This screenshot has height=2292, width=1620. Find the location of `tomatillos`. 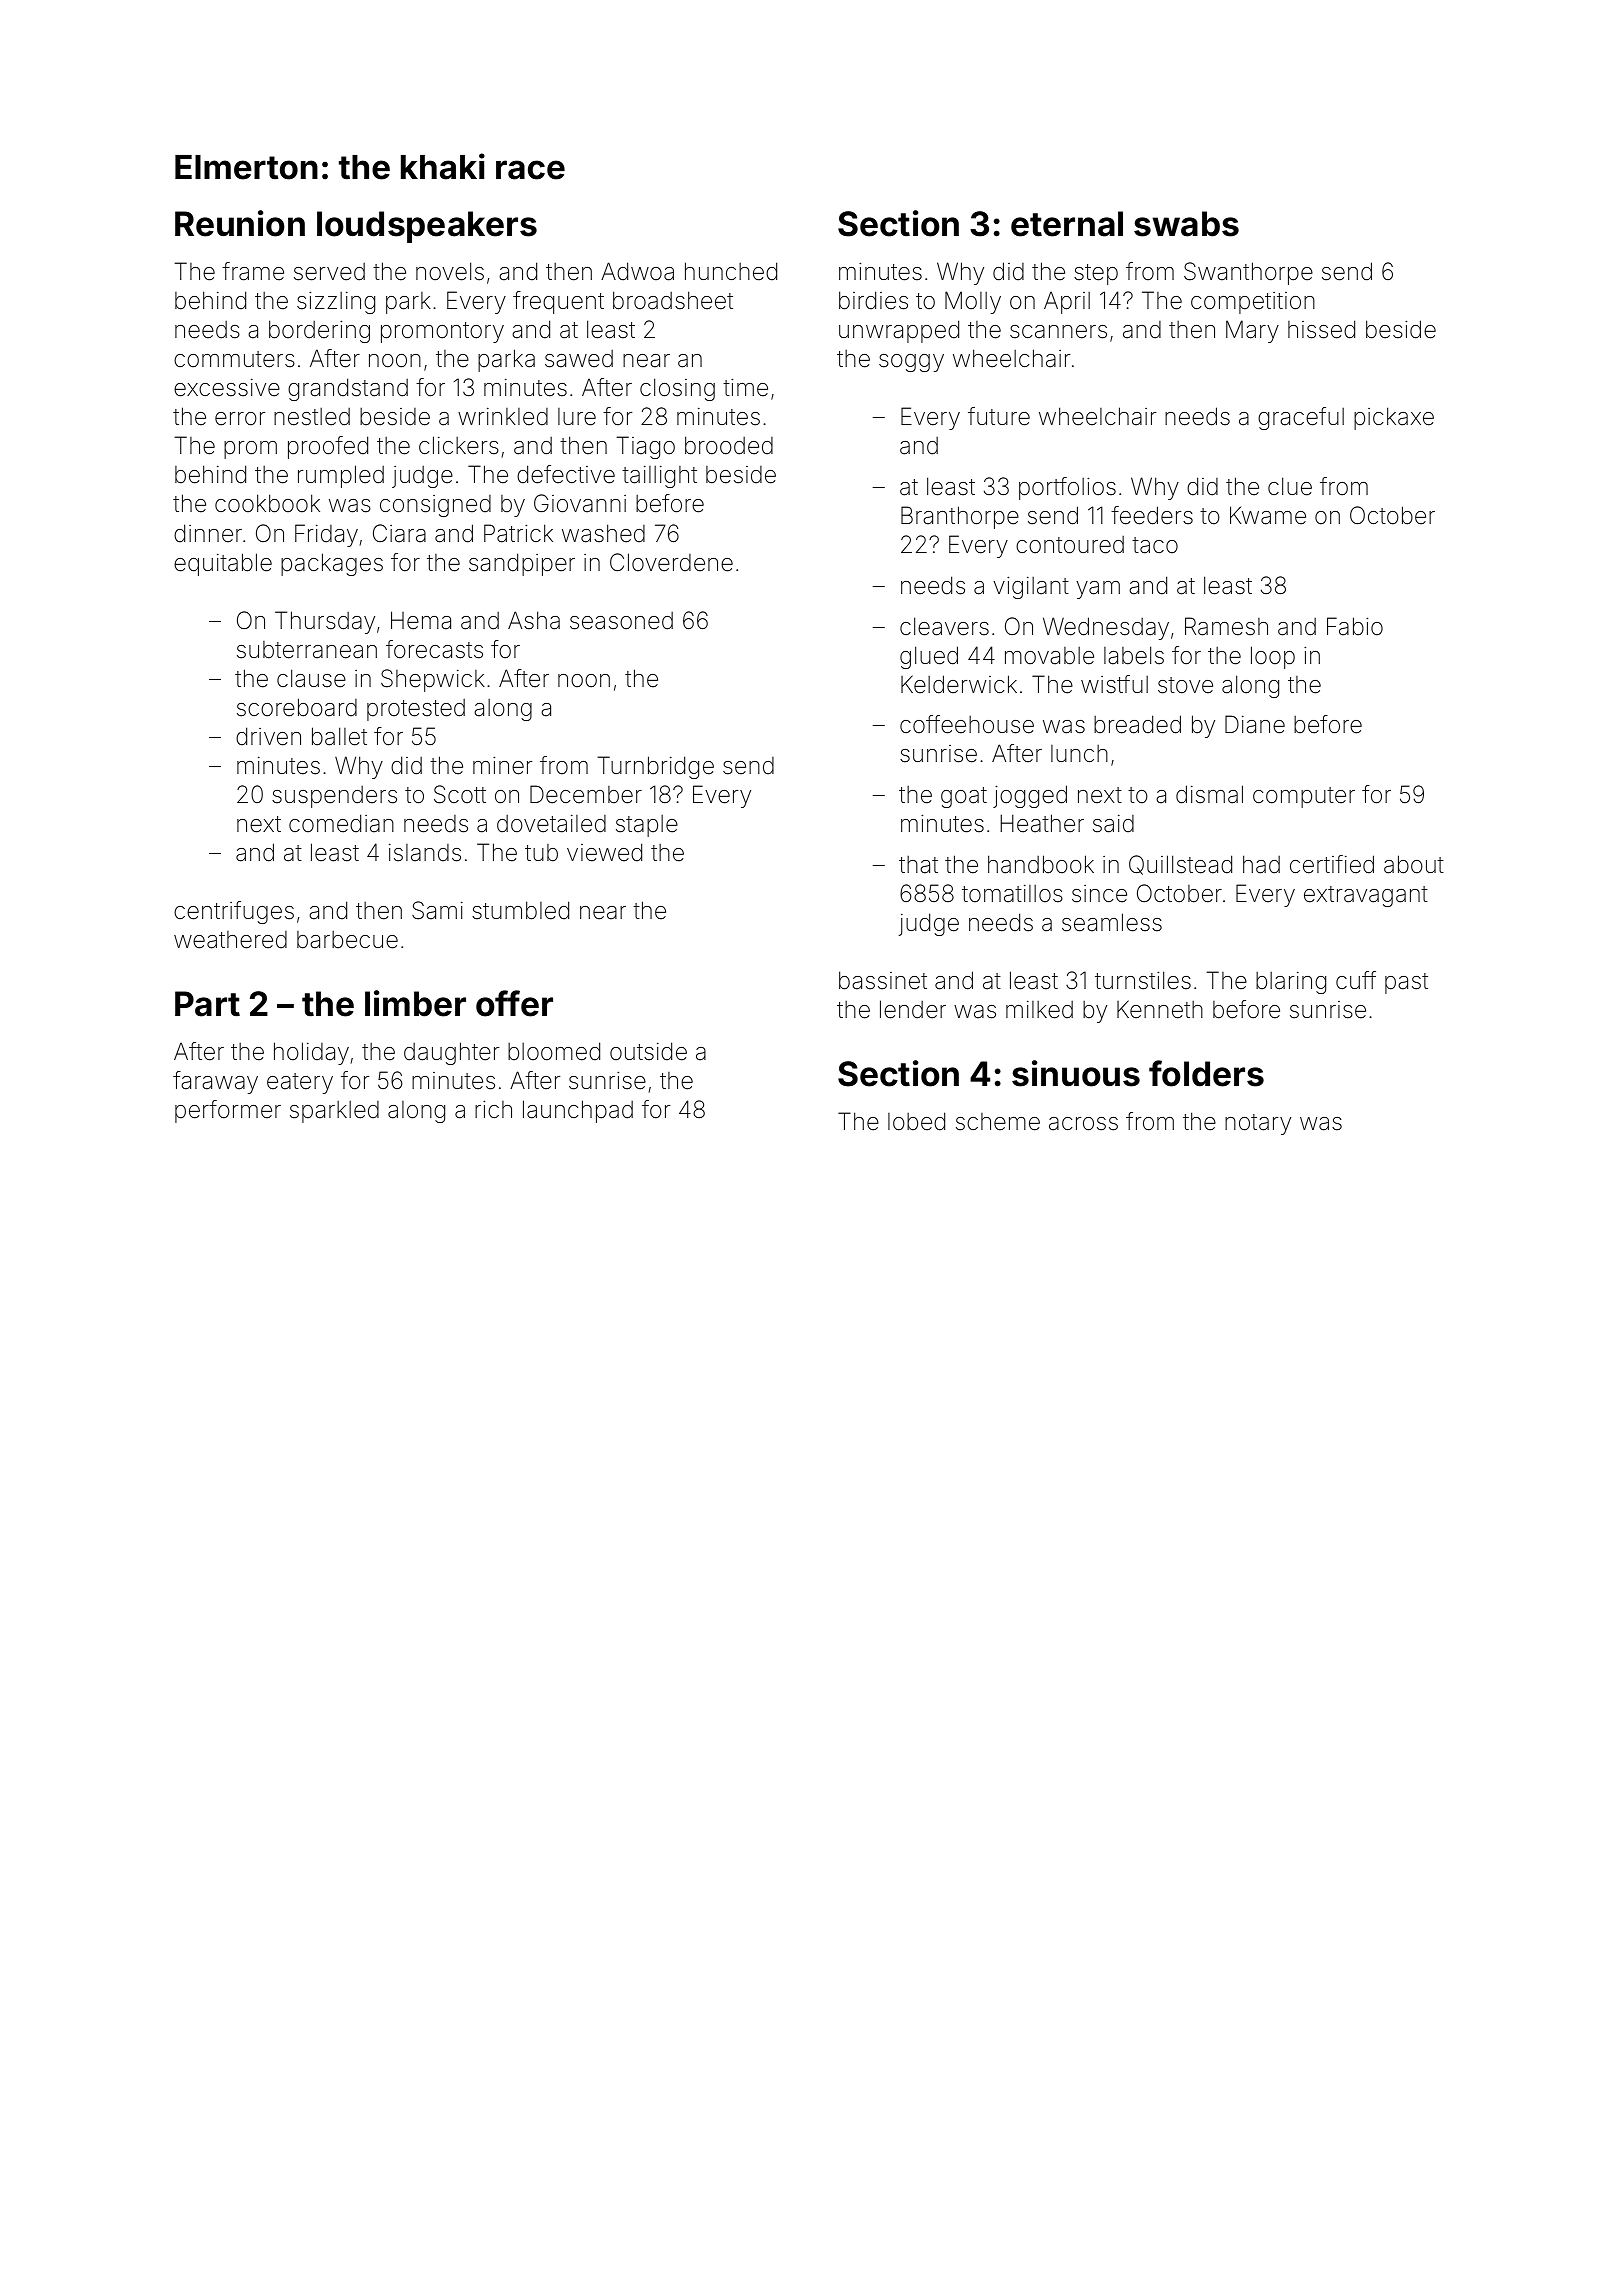

tomatillos is located at coordinates (1012, 893).
